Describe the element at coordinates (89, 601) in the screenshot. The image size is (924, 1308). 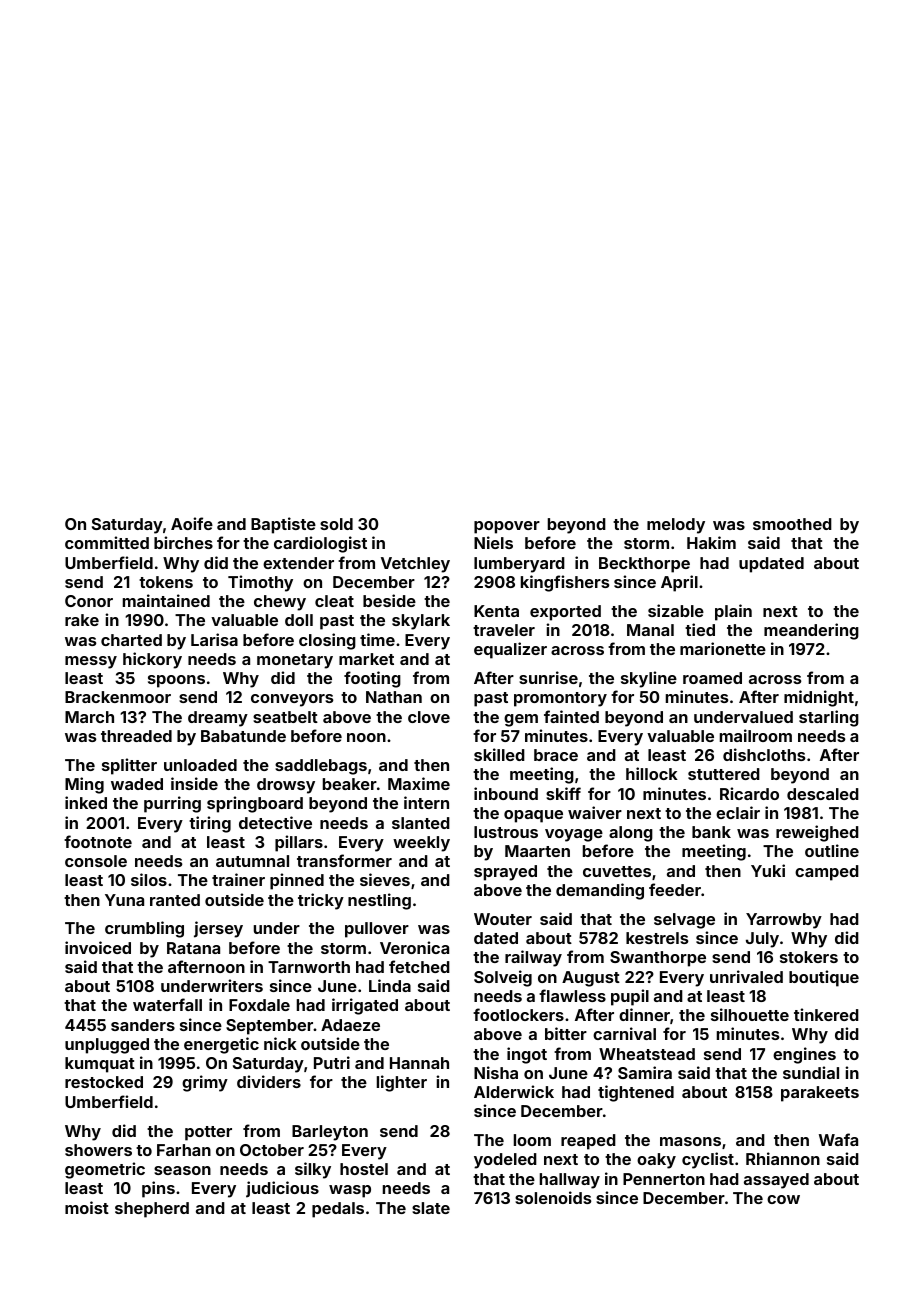
I see `Conor` at that location.
